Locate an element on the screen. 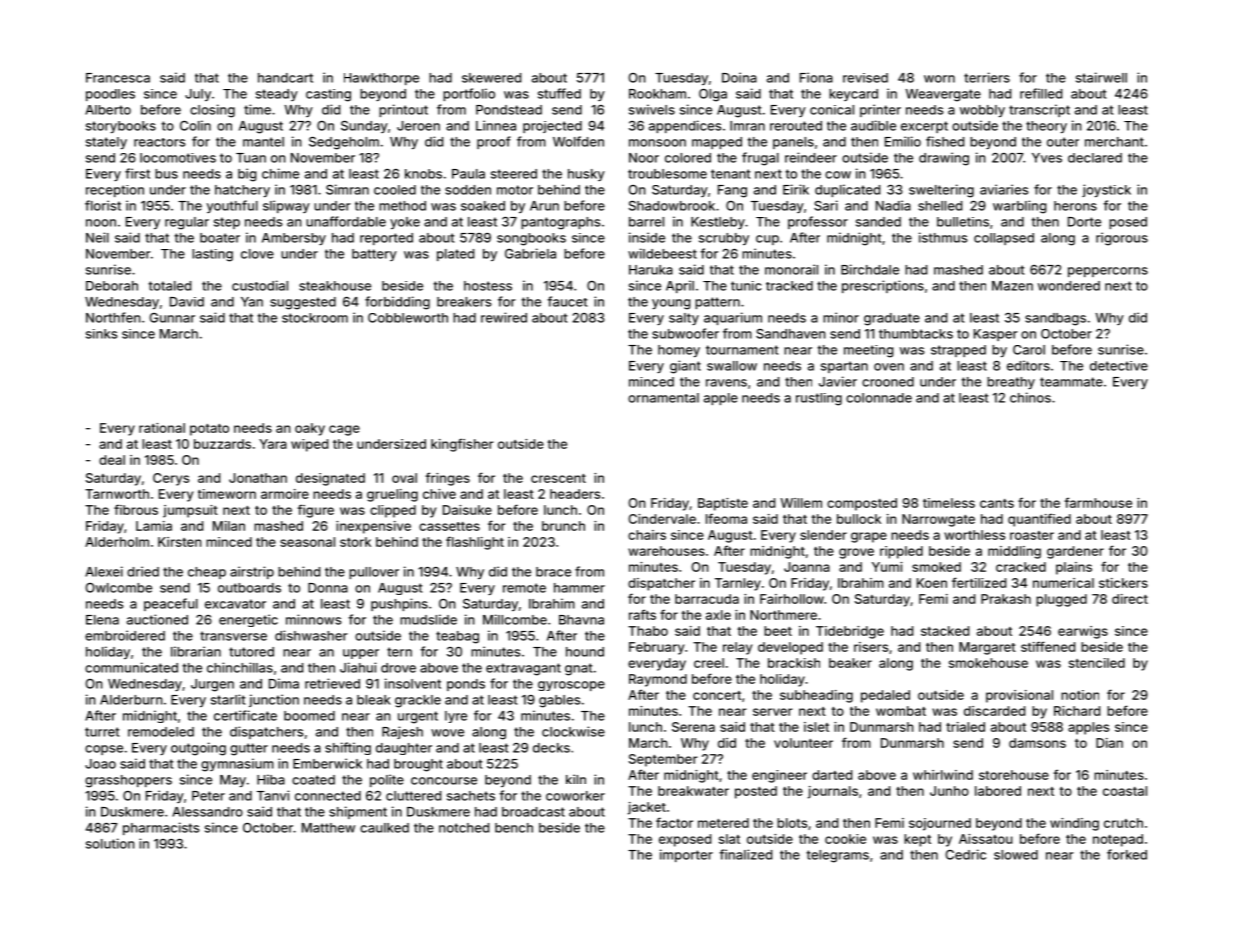 The height and width of the screenshot is (952, 1233). tutored is located at coordinates (251, 652).
